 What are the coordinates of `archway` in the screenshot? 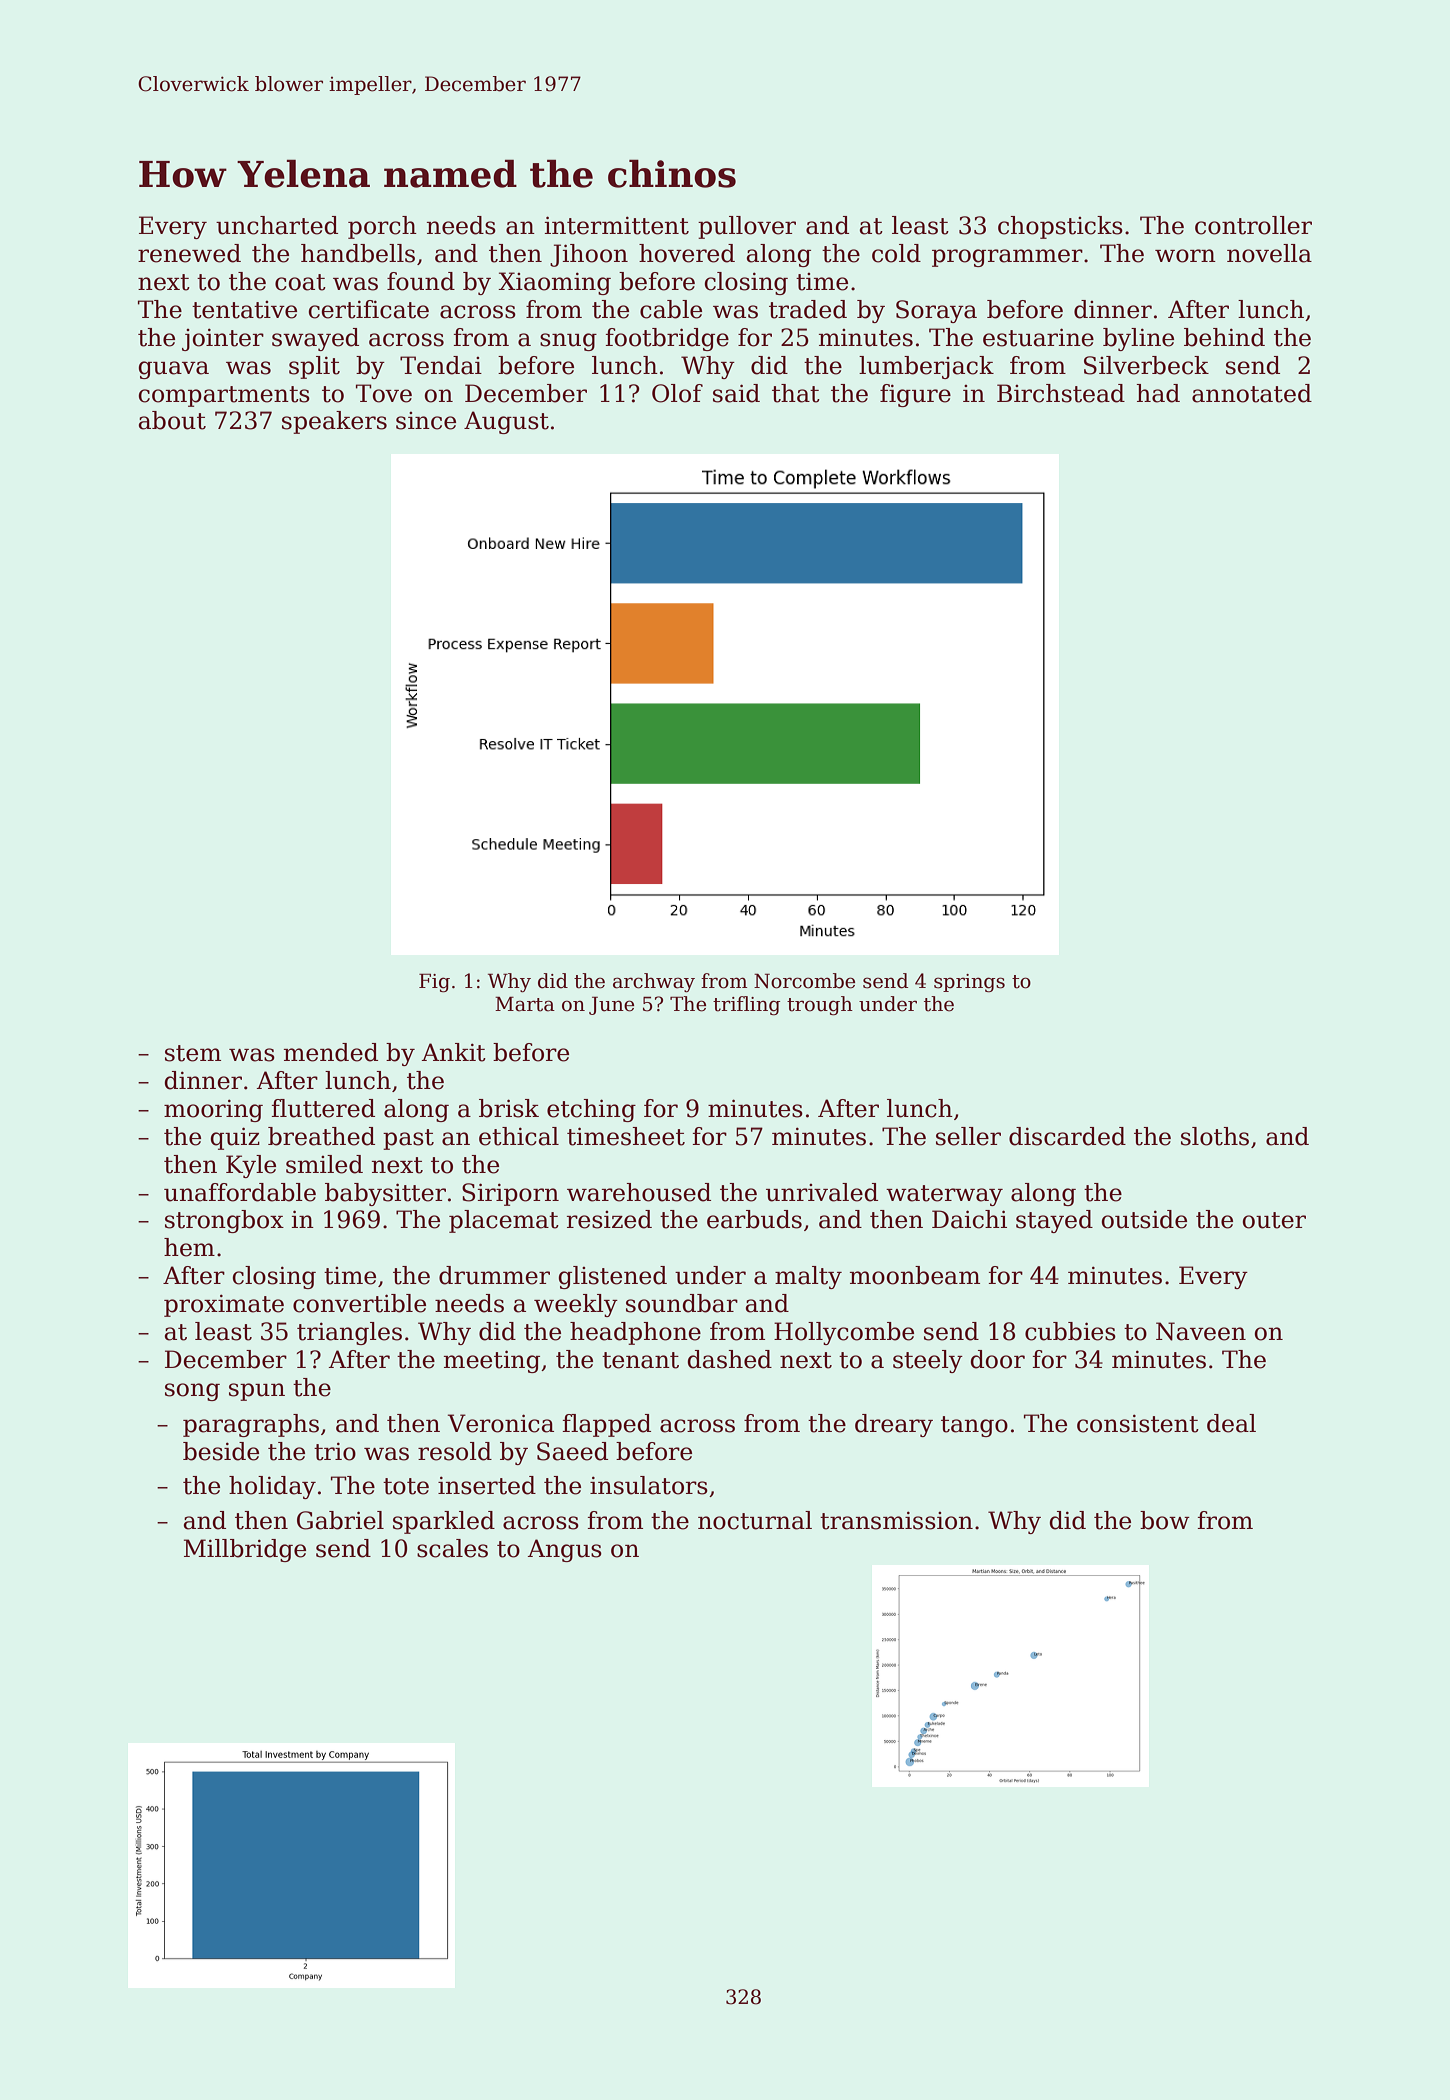 It's located at (654, 982).
